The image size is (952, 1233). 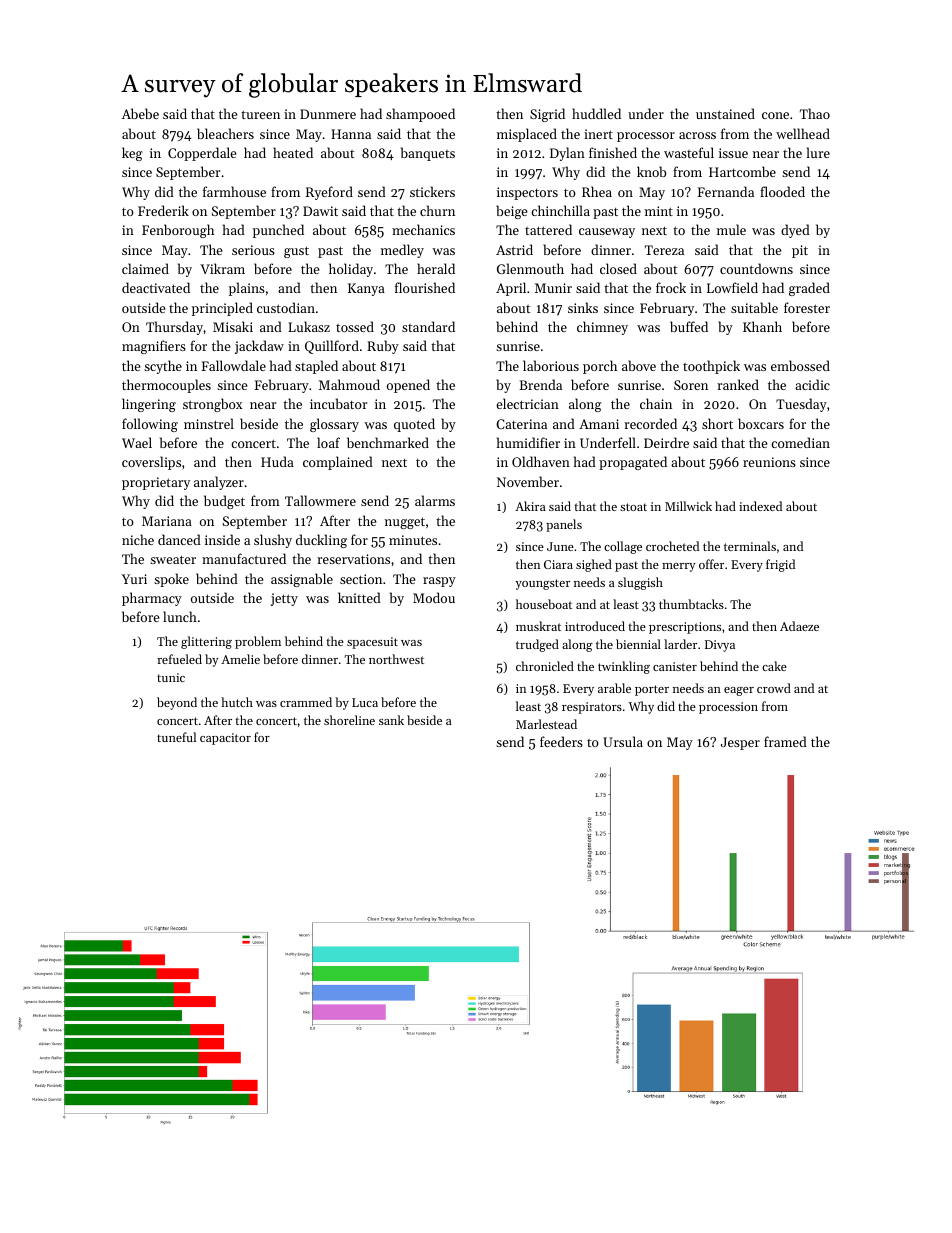 What do you see at coordinates (583, 307) in the page?
I see `sinks` at bounding box center [583, 307].
